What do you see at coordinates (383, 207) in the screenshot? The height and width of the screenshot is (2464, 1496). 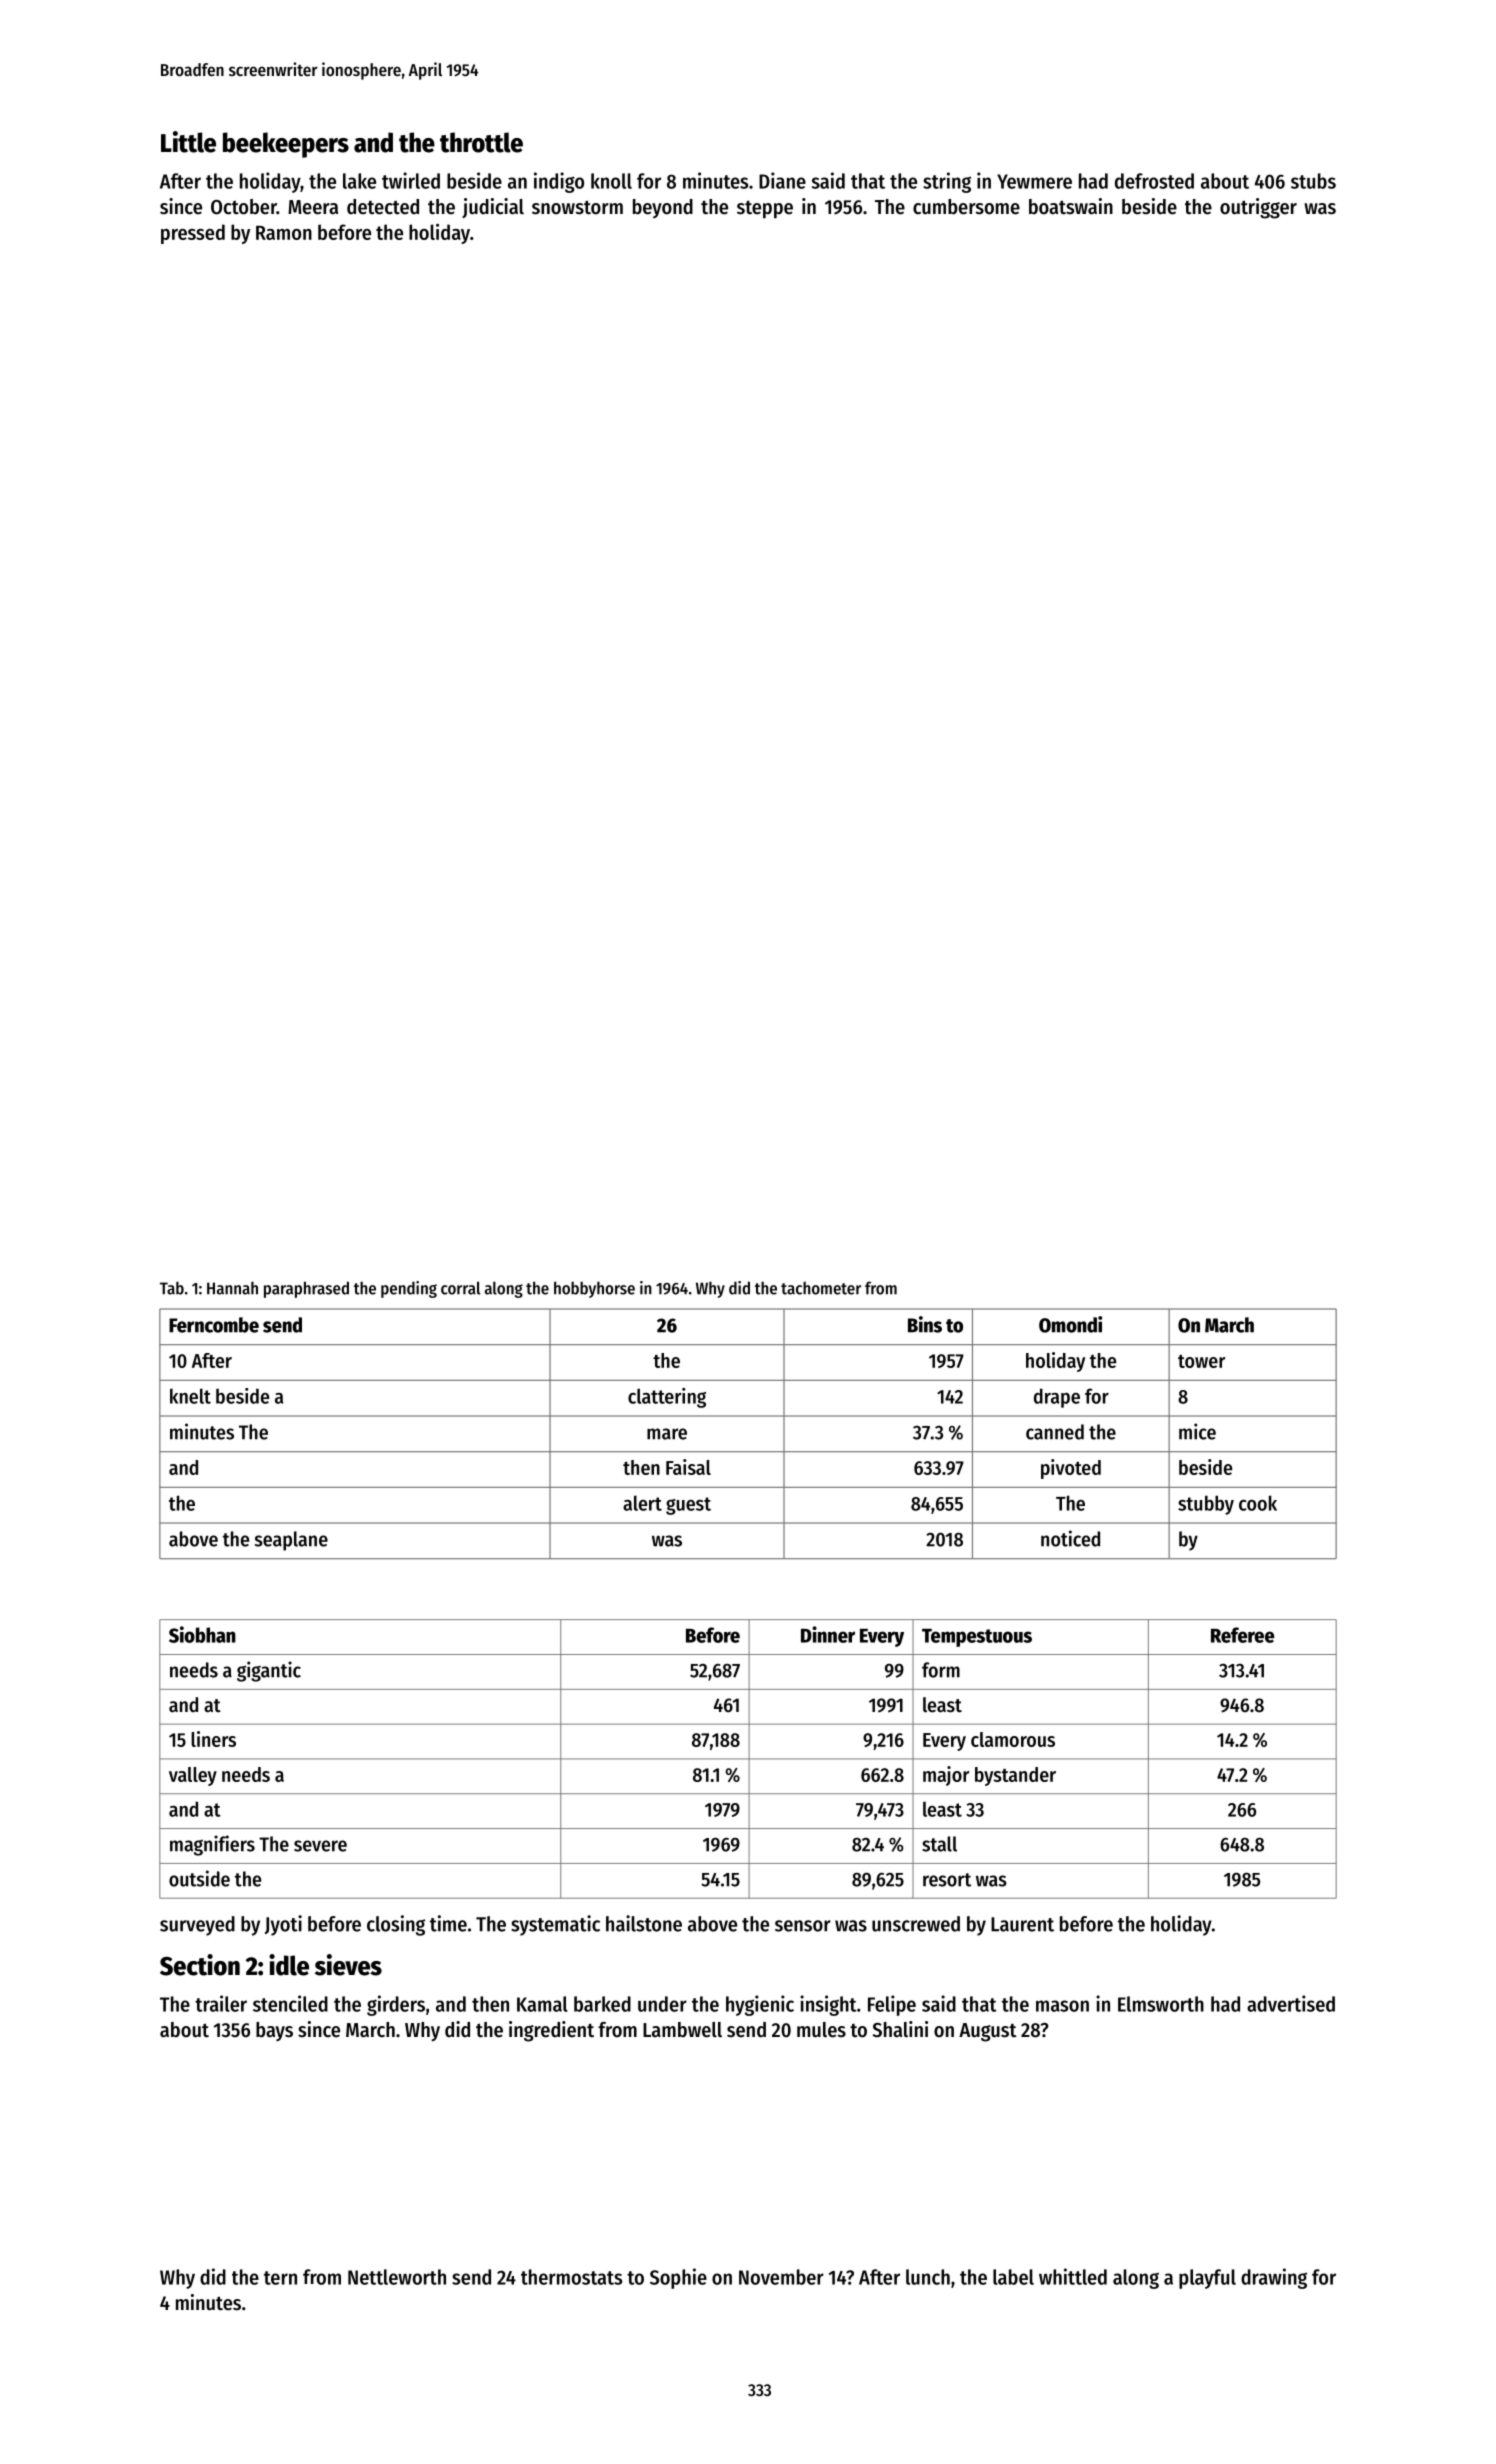 I see `detected` at bounding box center [383, 207].
